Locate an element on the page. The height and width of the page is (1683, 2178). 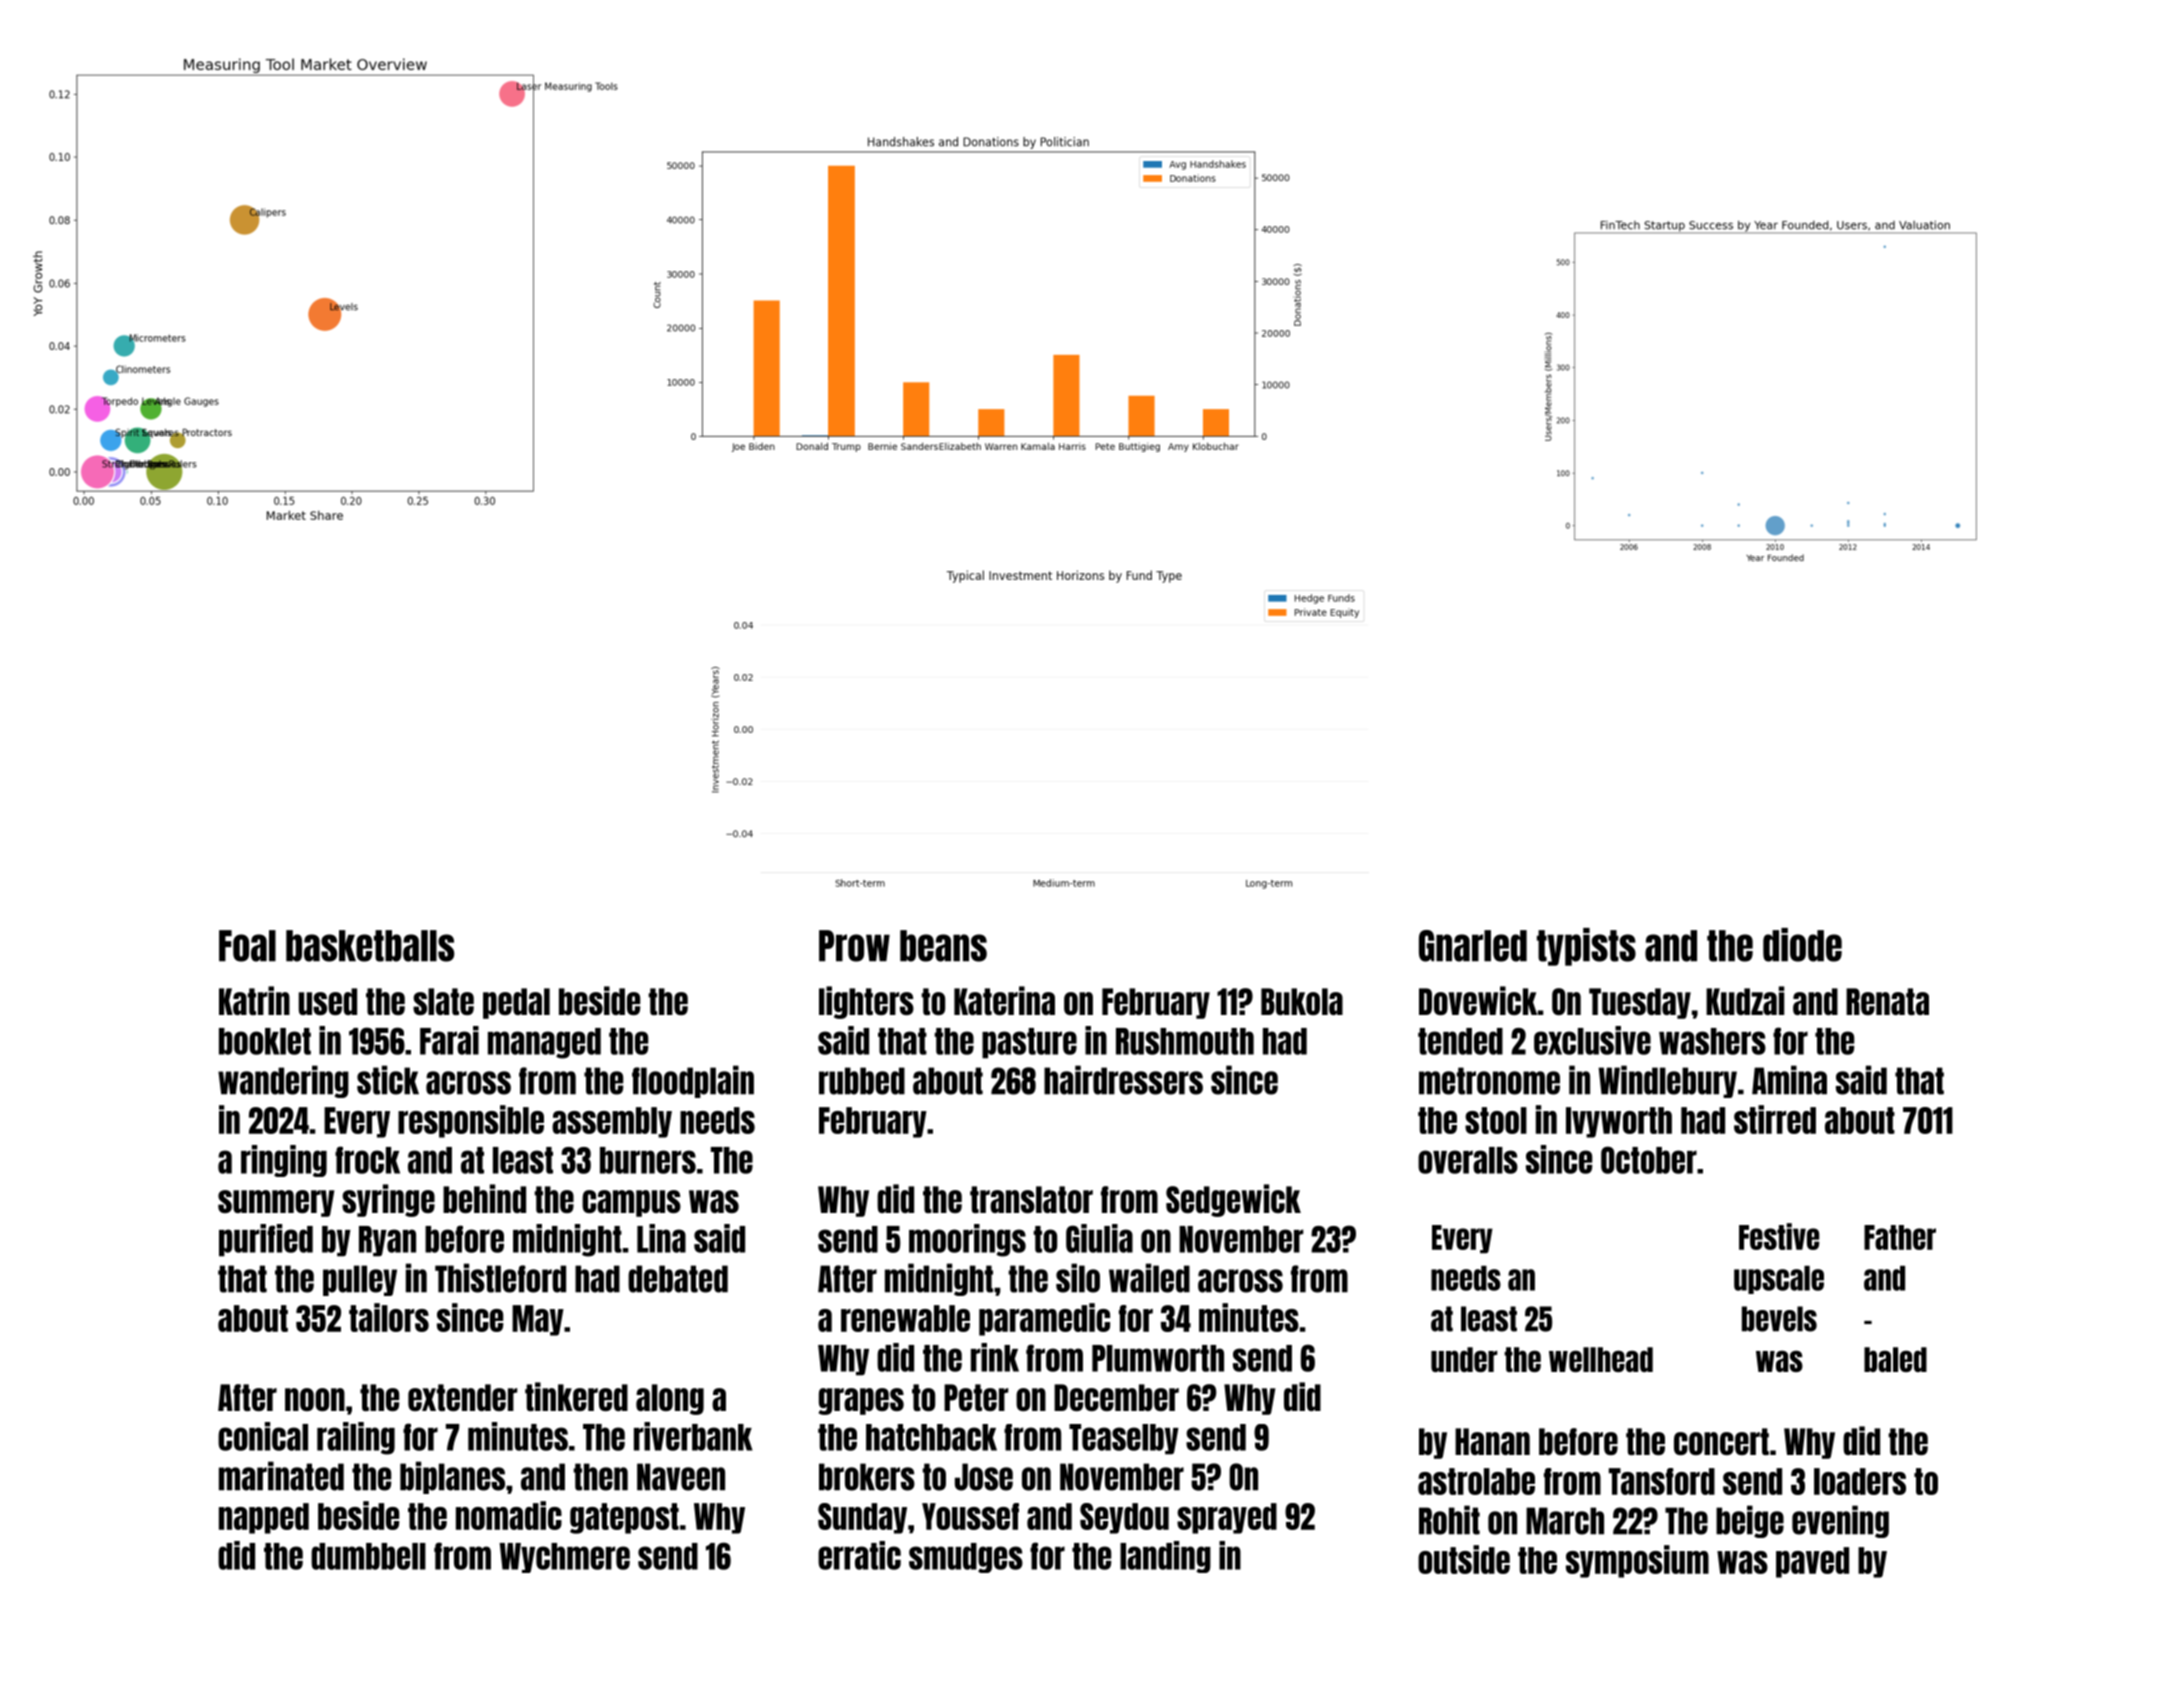
basketballs is located at coordinates (370, 946).
